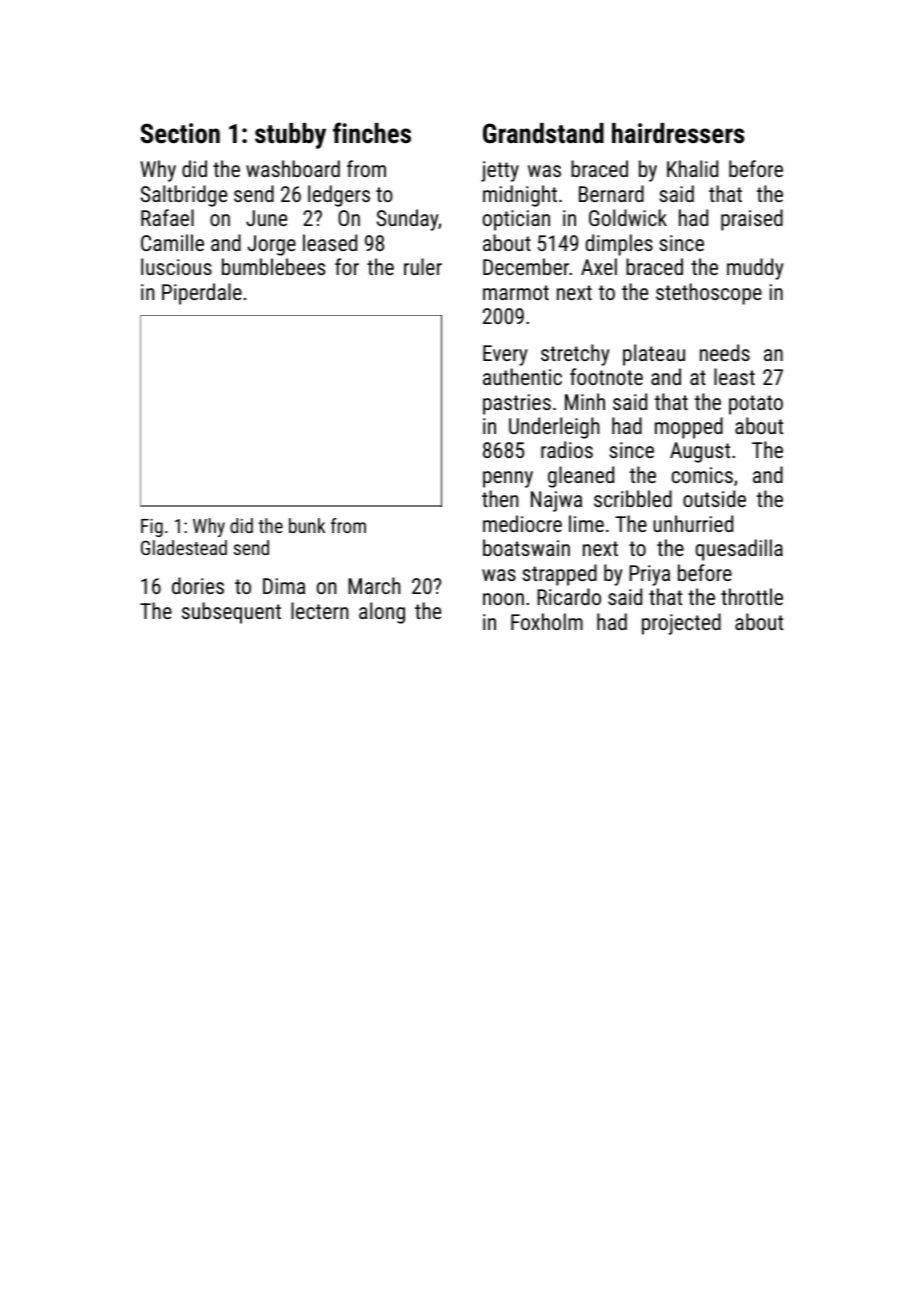 Image resolution: width=924 pixels, height=1311 pixels. Describe the element at coordinates (543, 133) in the screenshot. I see `Grandstand` at that location.
